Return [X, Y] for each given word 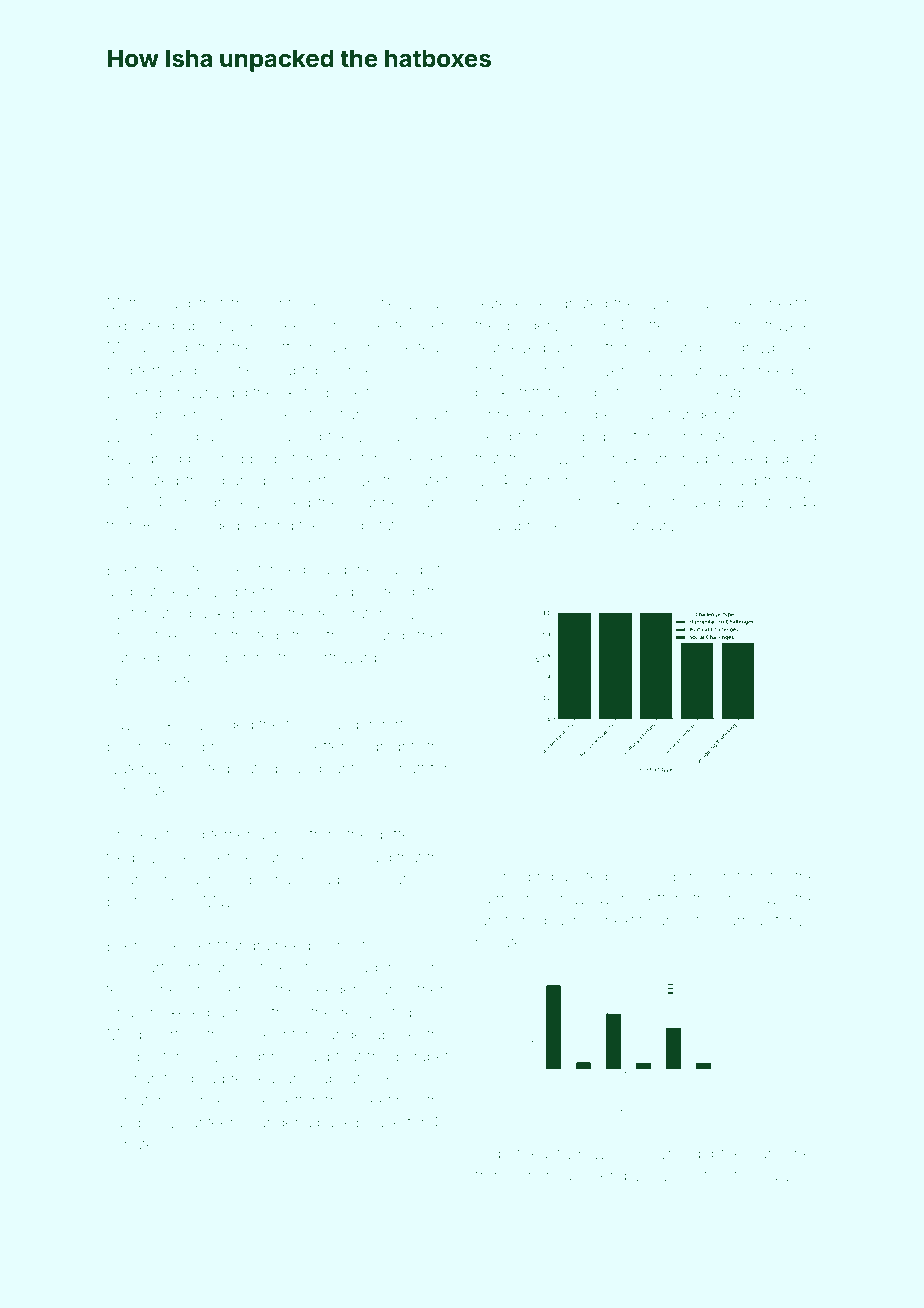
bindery [534, 327]
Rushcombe [224, 879]
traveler [791, 325]
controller [294, 303]
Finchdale [550, 1175]
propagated [568, 878]
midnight [384, 748]
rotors [743, 877]
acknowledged [201, 726]
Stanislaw [757, 1175]
